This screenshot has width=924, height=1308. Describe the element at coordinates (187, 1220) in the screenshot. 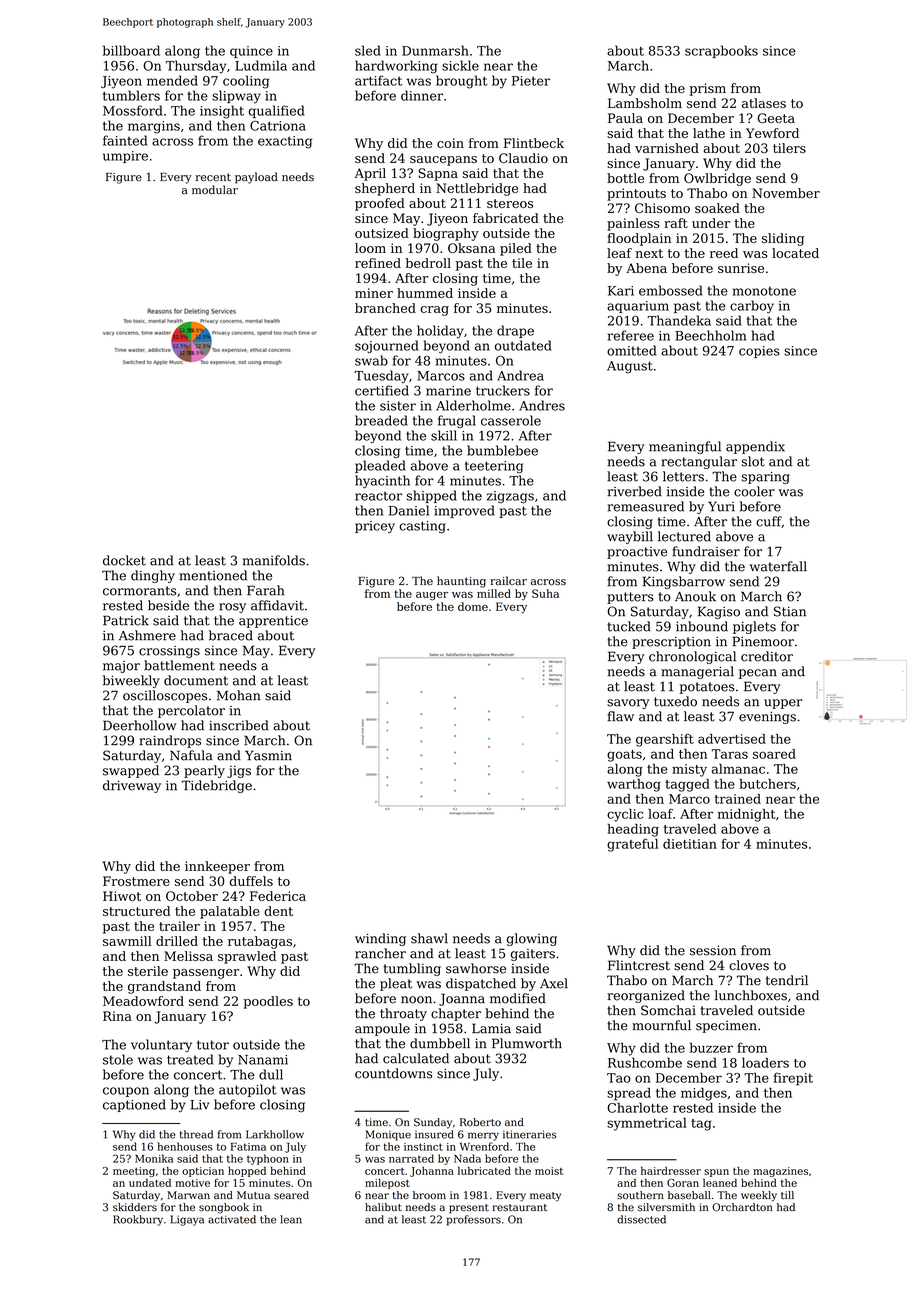

I see `Ligaya` at that location.
